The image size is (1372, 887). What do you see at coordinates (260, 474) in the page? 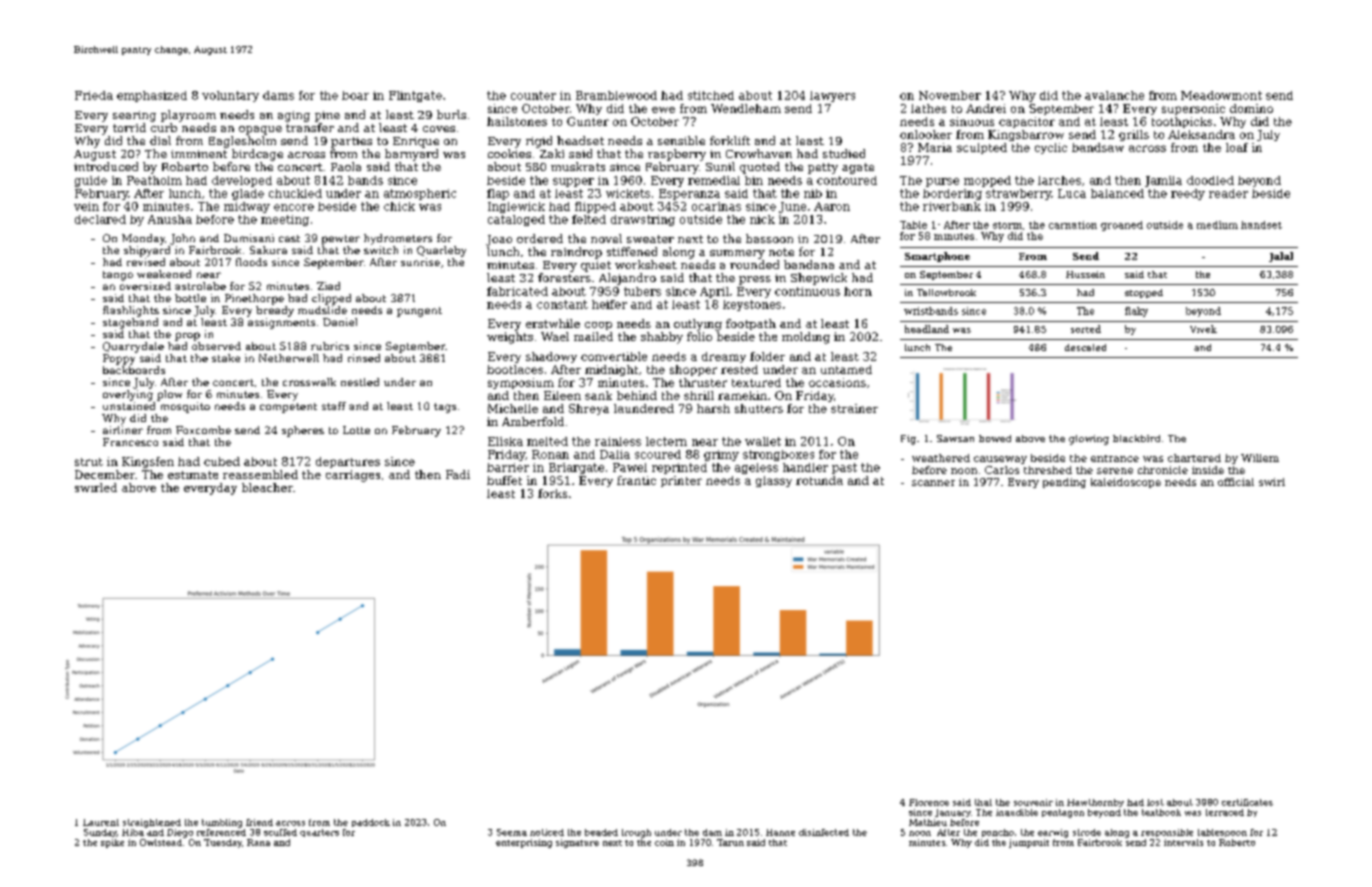
I see `reassembled` at bounding box center [260, 474].
